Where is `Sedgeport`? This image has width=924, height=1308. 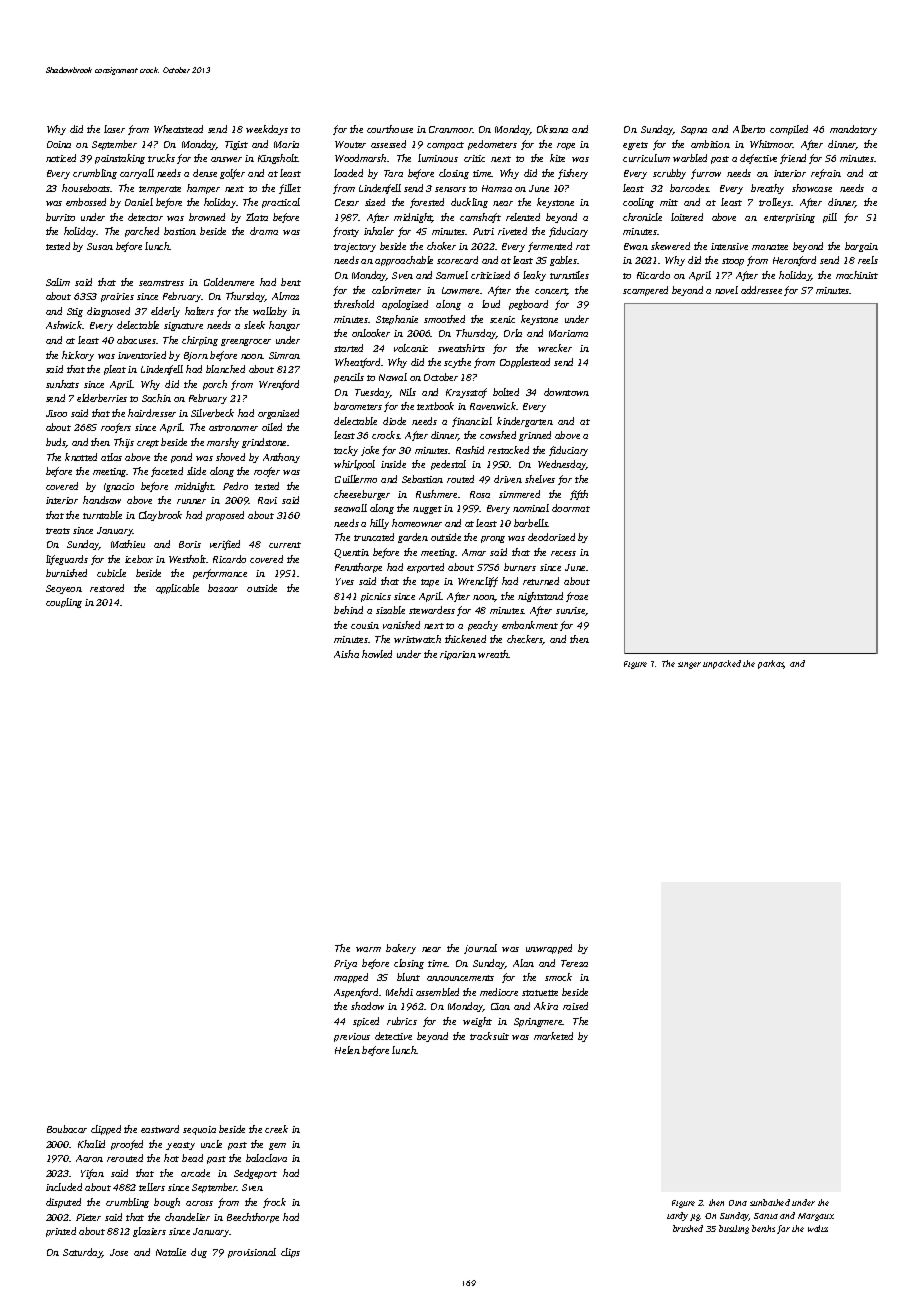 Sedgeport is located at coordinates (255, 1174).
